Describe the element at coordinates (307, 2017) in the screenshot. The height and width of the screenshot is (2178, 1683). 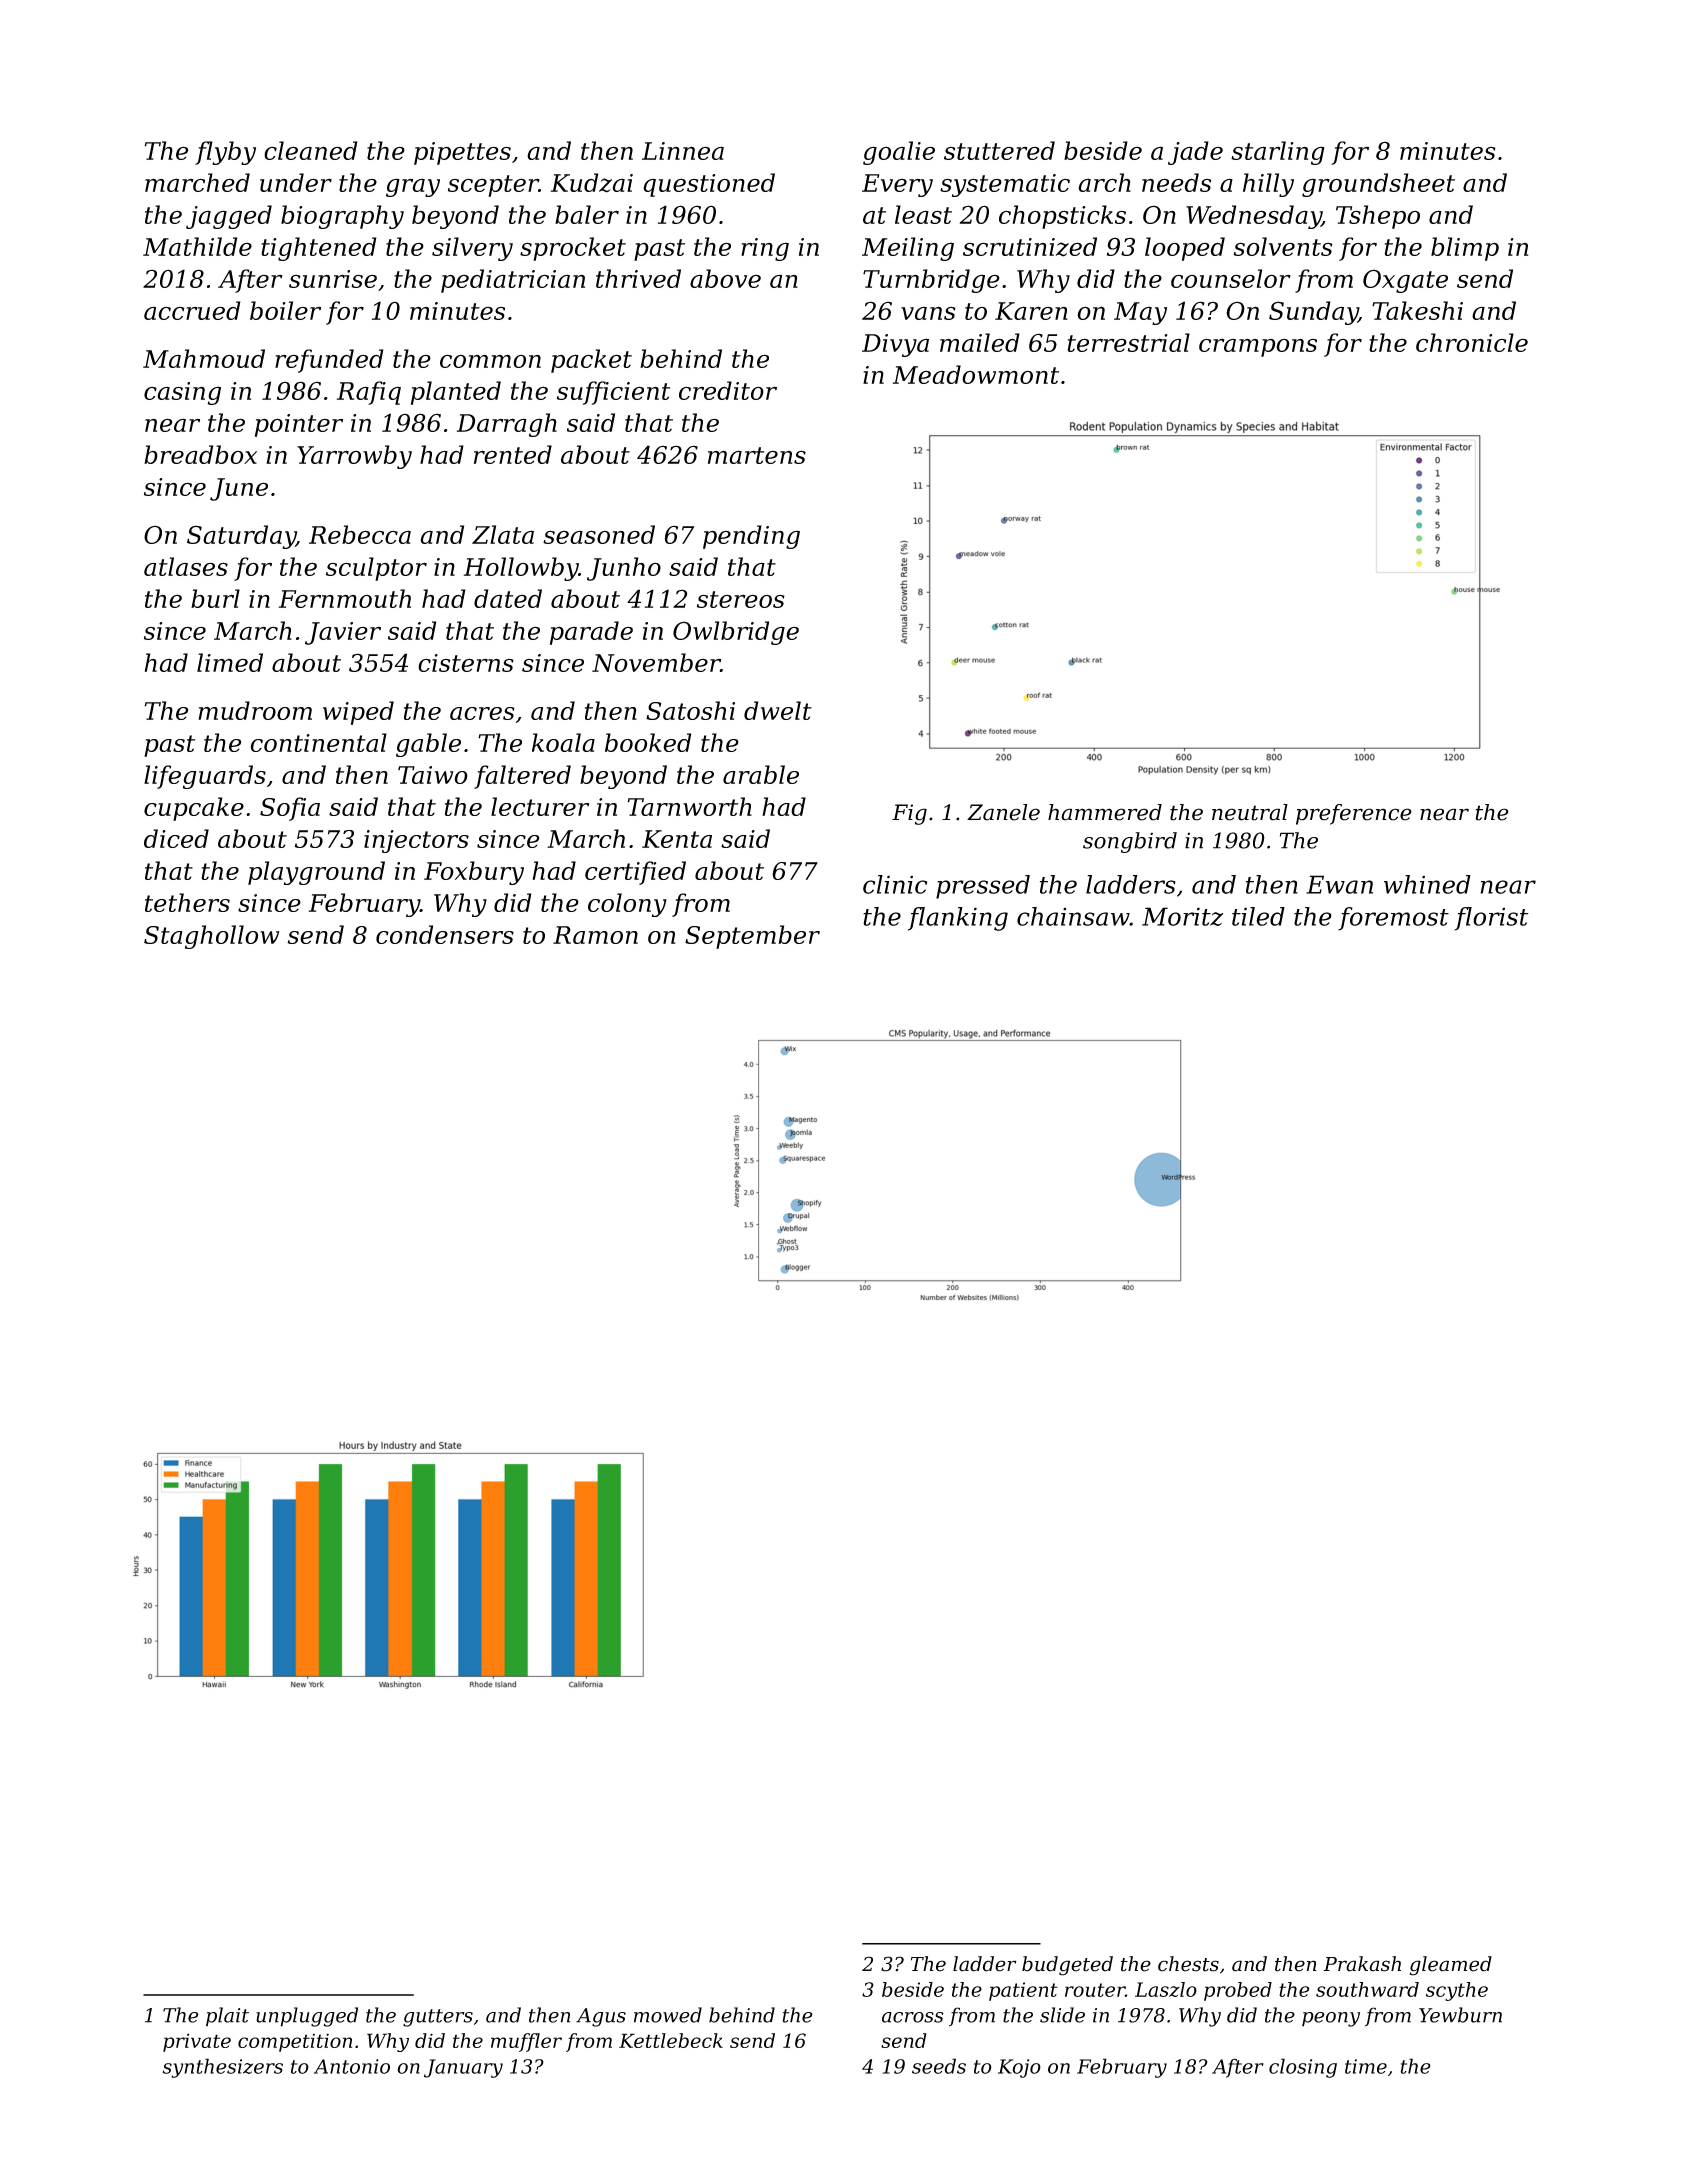
I see `unplugged` at that location.
